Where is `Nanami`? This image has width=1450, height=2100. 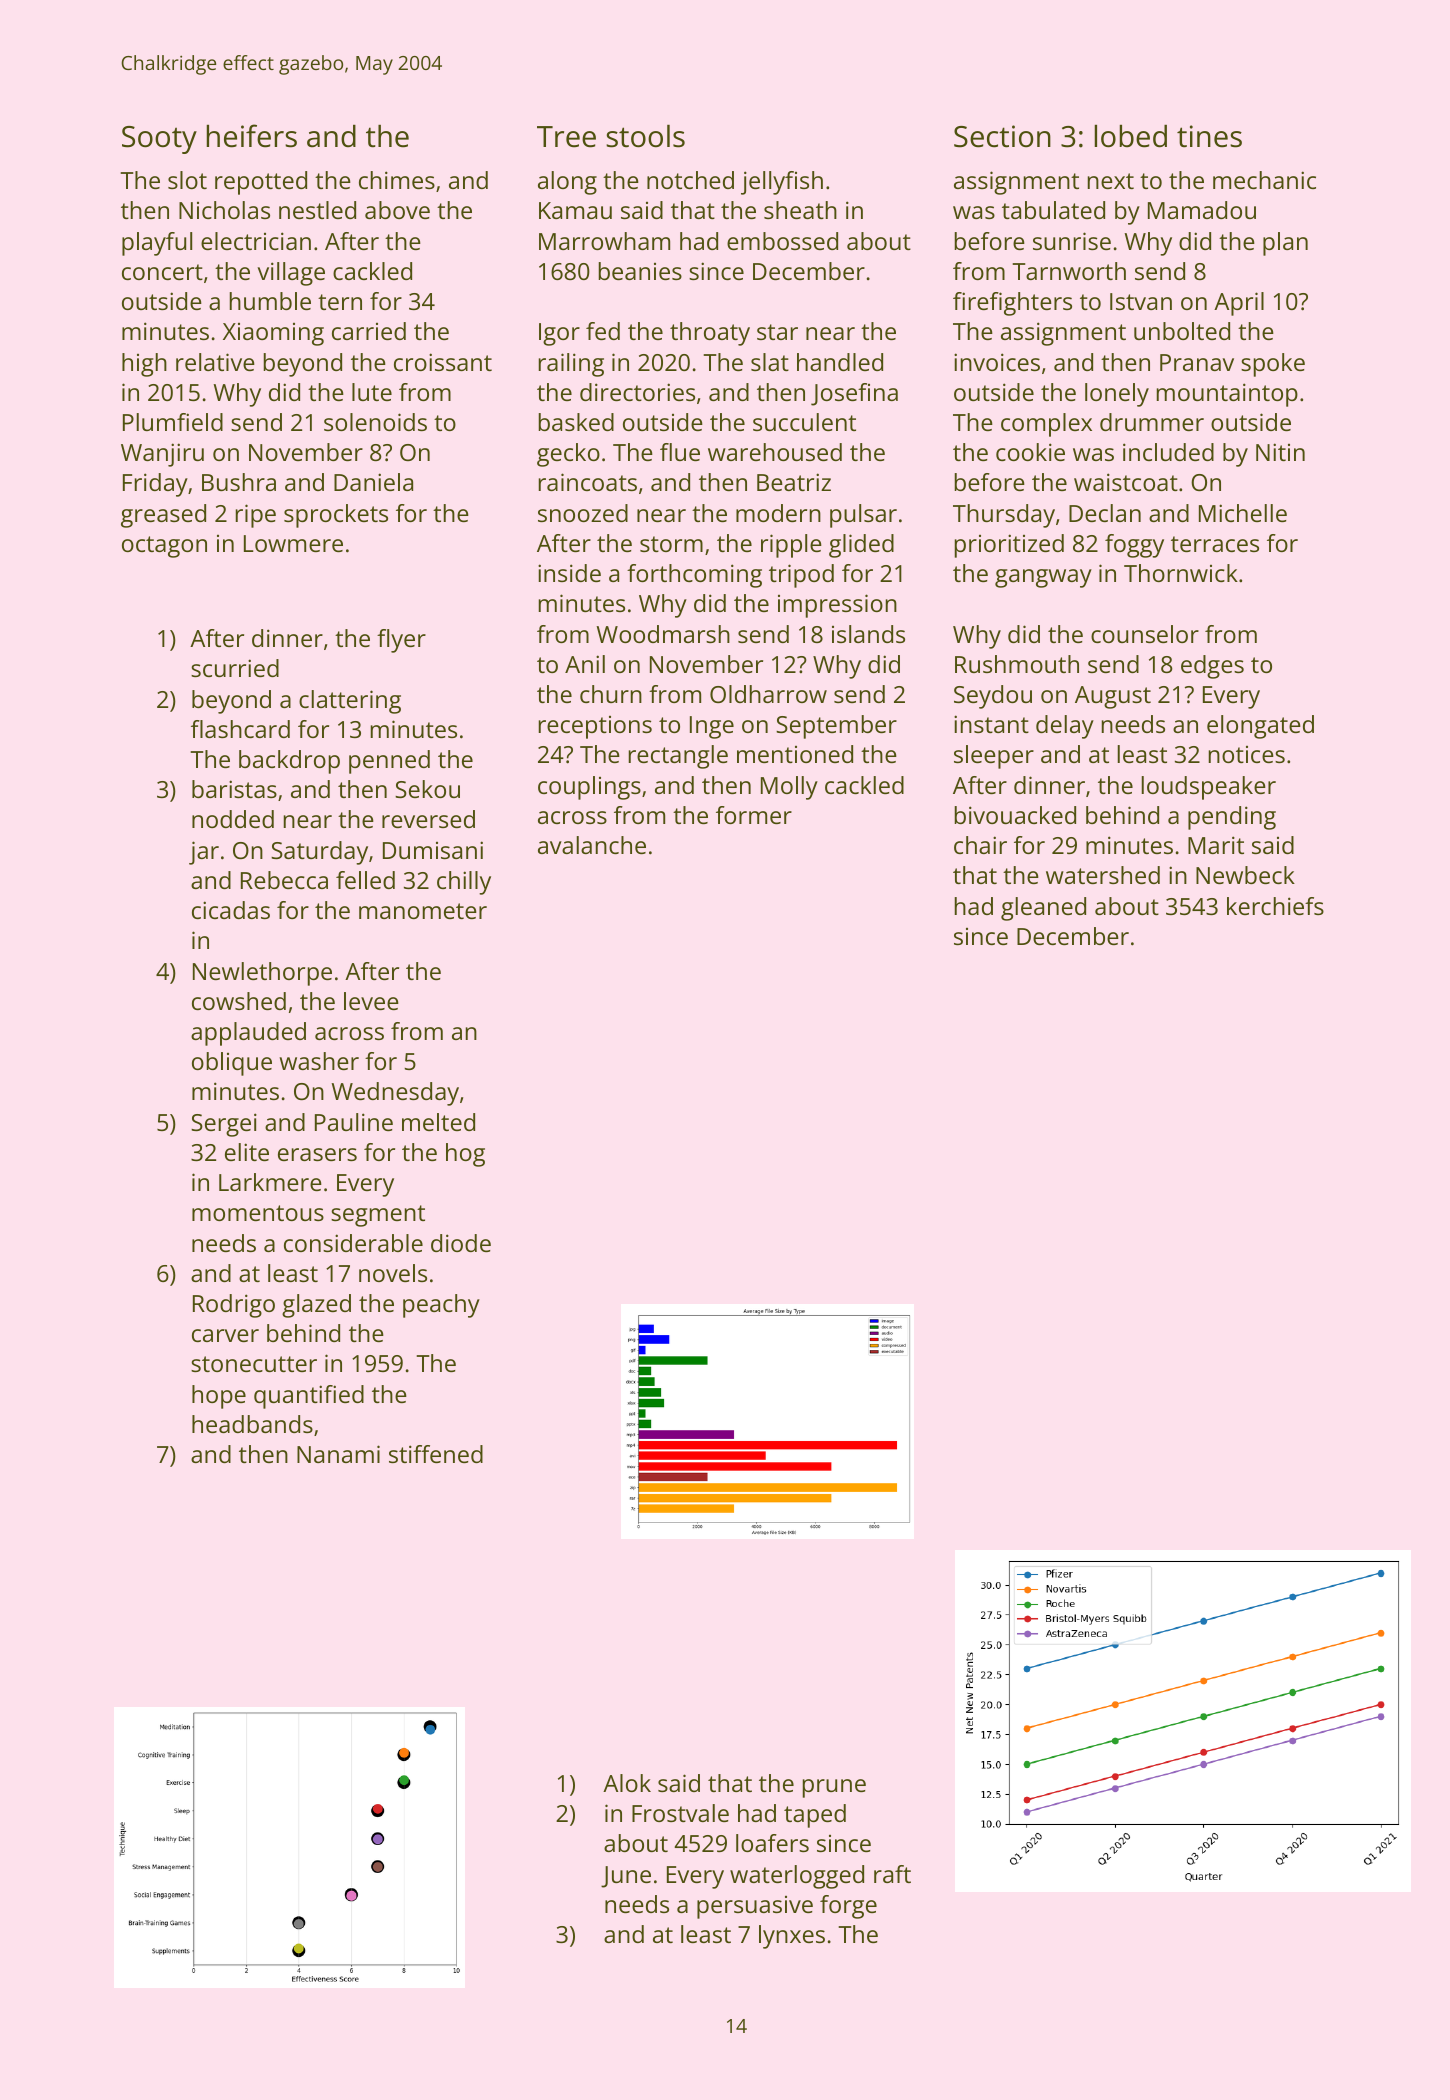 Nanami is located at coordinates (338, 1454).
